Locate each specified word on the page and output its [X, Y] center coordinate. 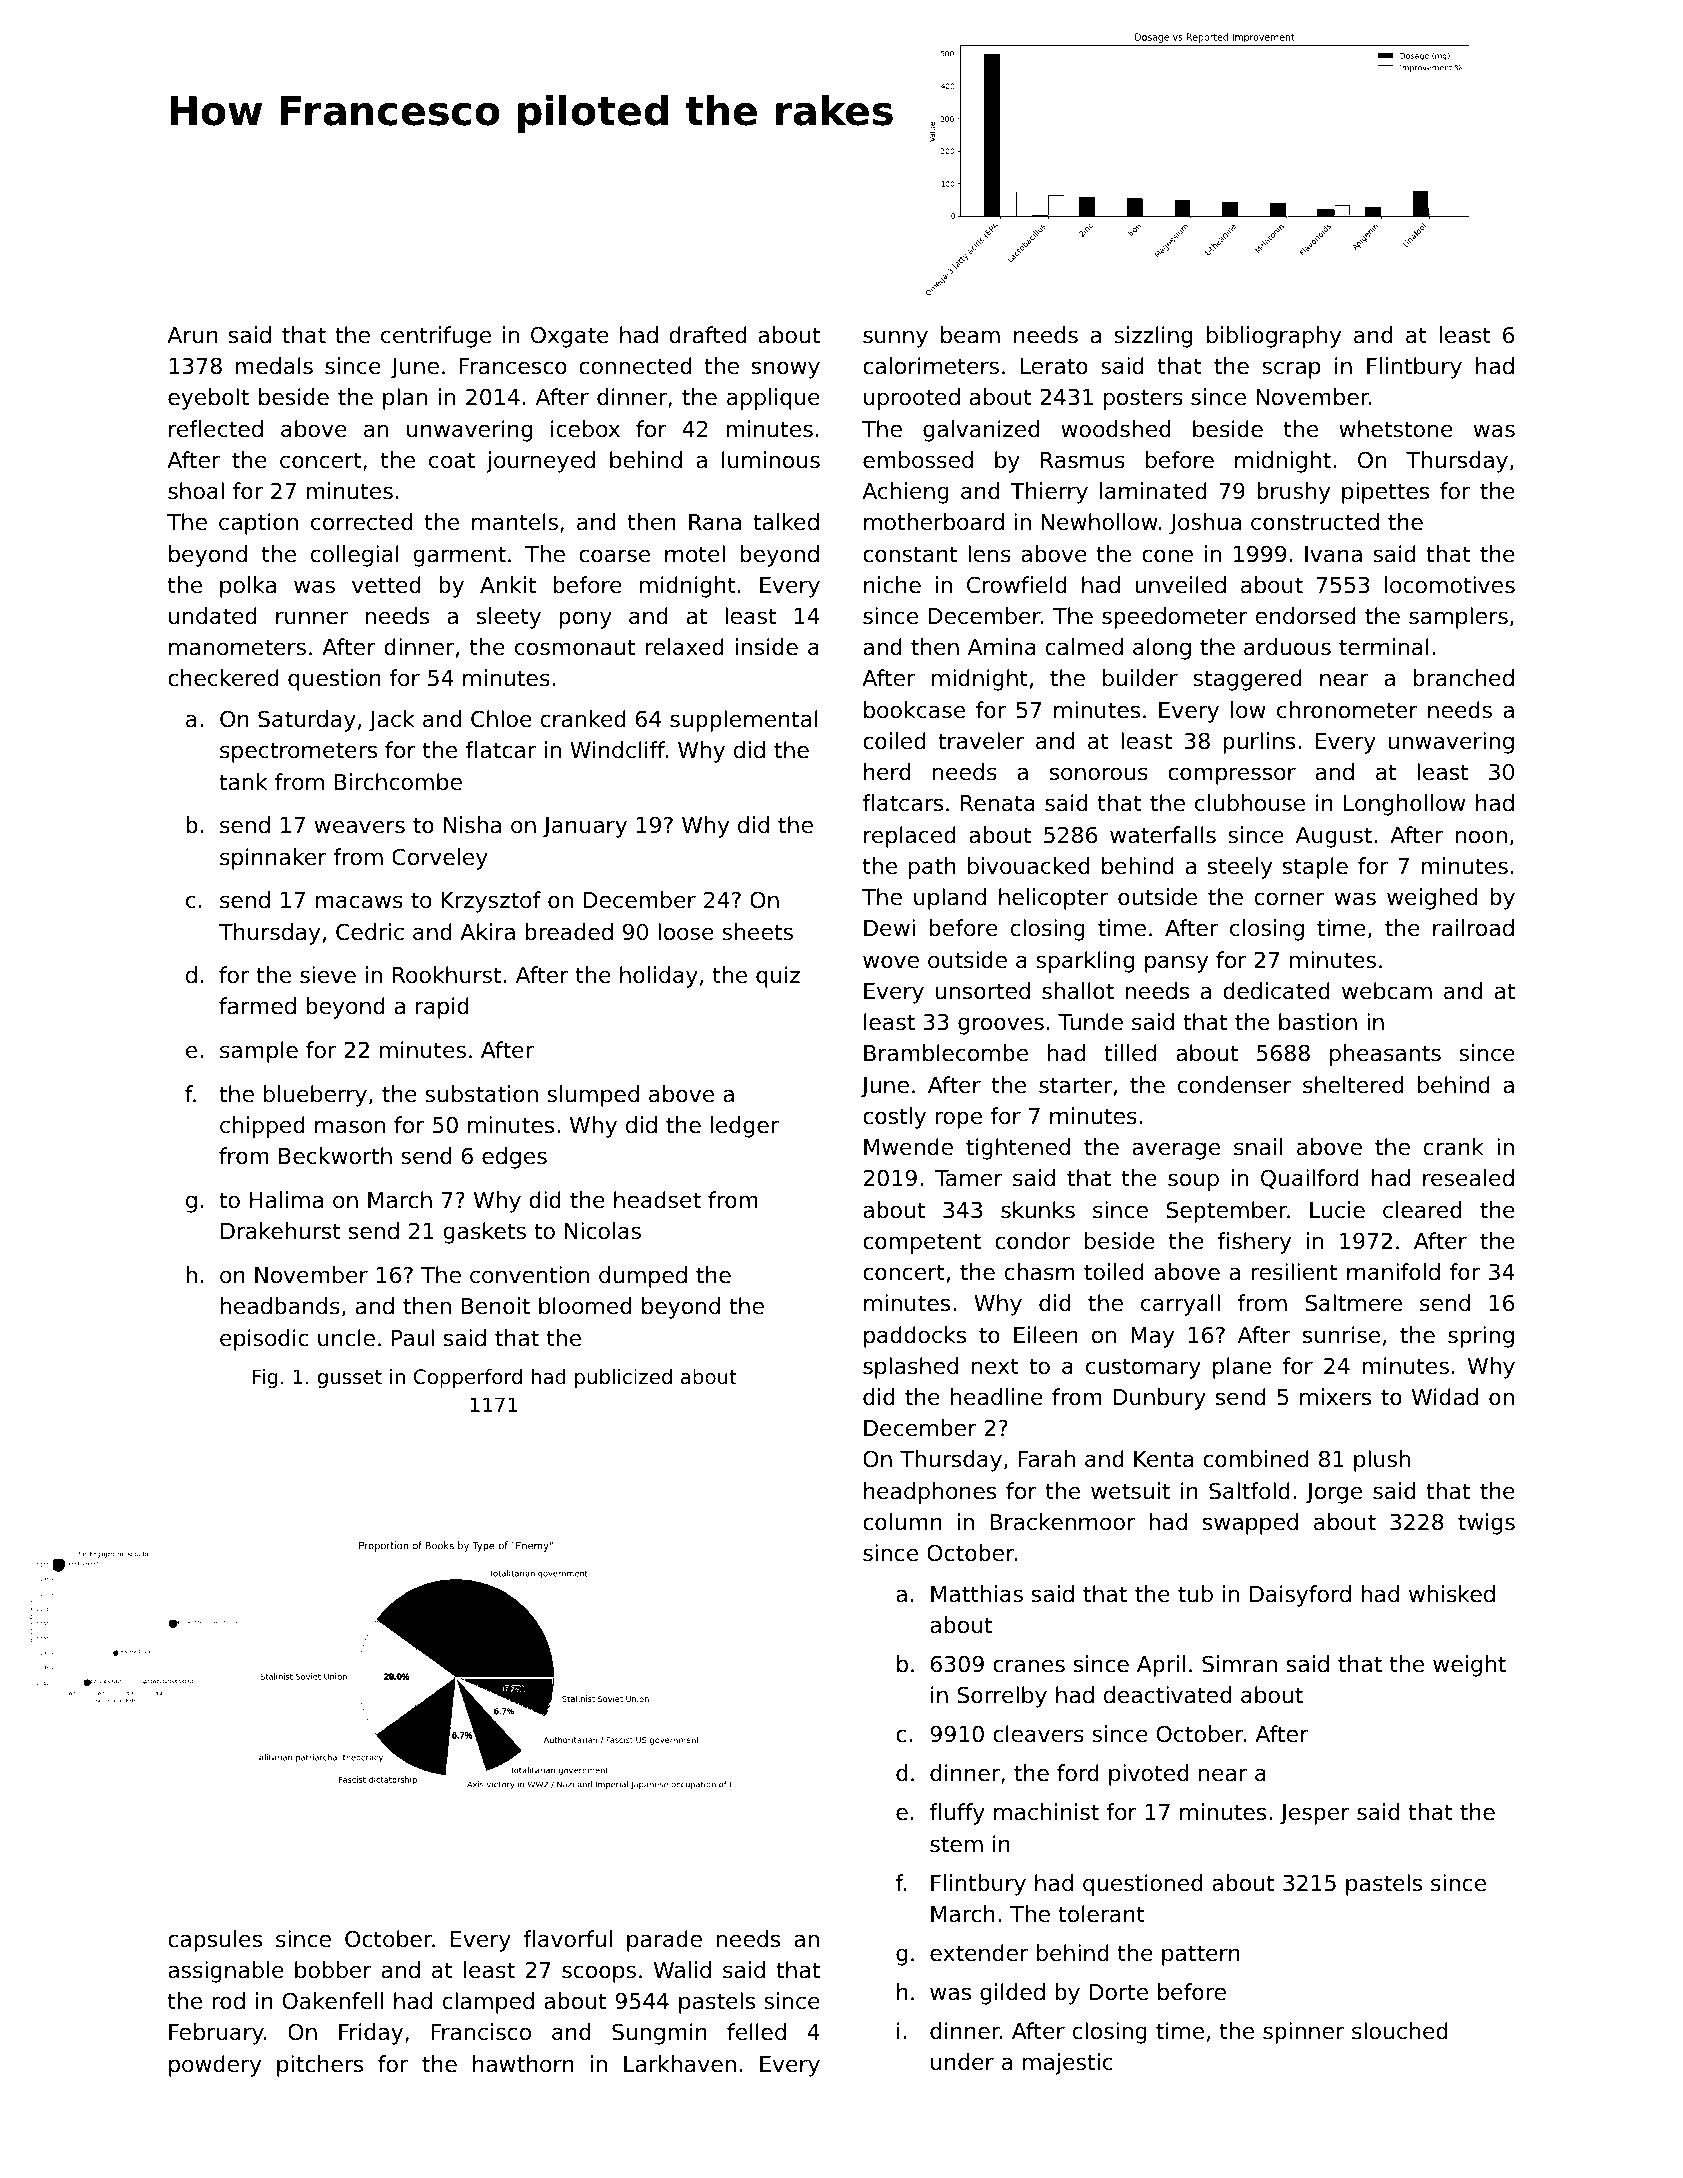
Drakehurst [281, 1231]
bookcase [914, 710]
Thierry [1049, 493]
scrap [1291, 370]
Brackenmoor [1062, 1522]
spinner [1303, 2033]
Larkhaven [680, 2064]
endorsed [1305, 616]
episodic [264, 1340]
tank [243, 782]
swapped [1250, 1524]
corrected [361, 522]
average [1176, 1151]
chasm [1039, 1272]
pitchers [320, 2066]
